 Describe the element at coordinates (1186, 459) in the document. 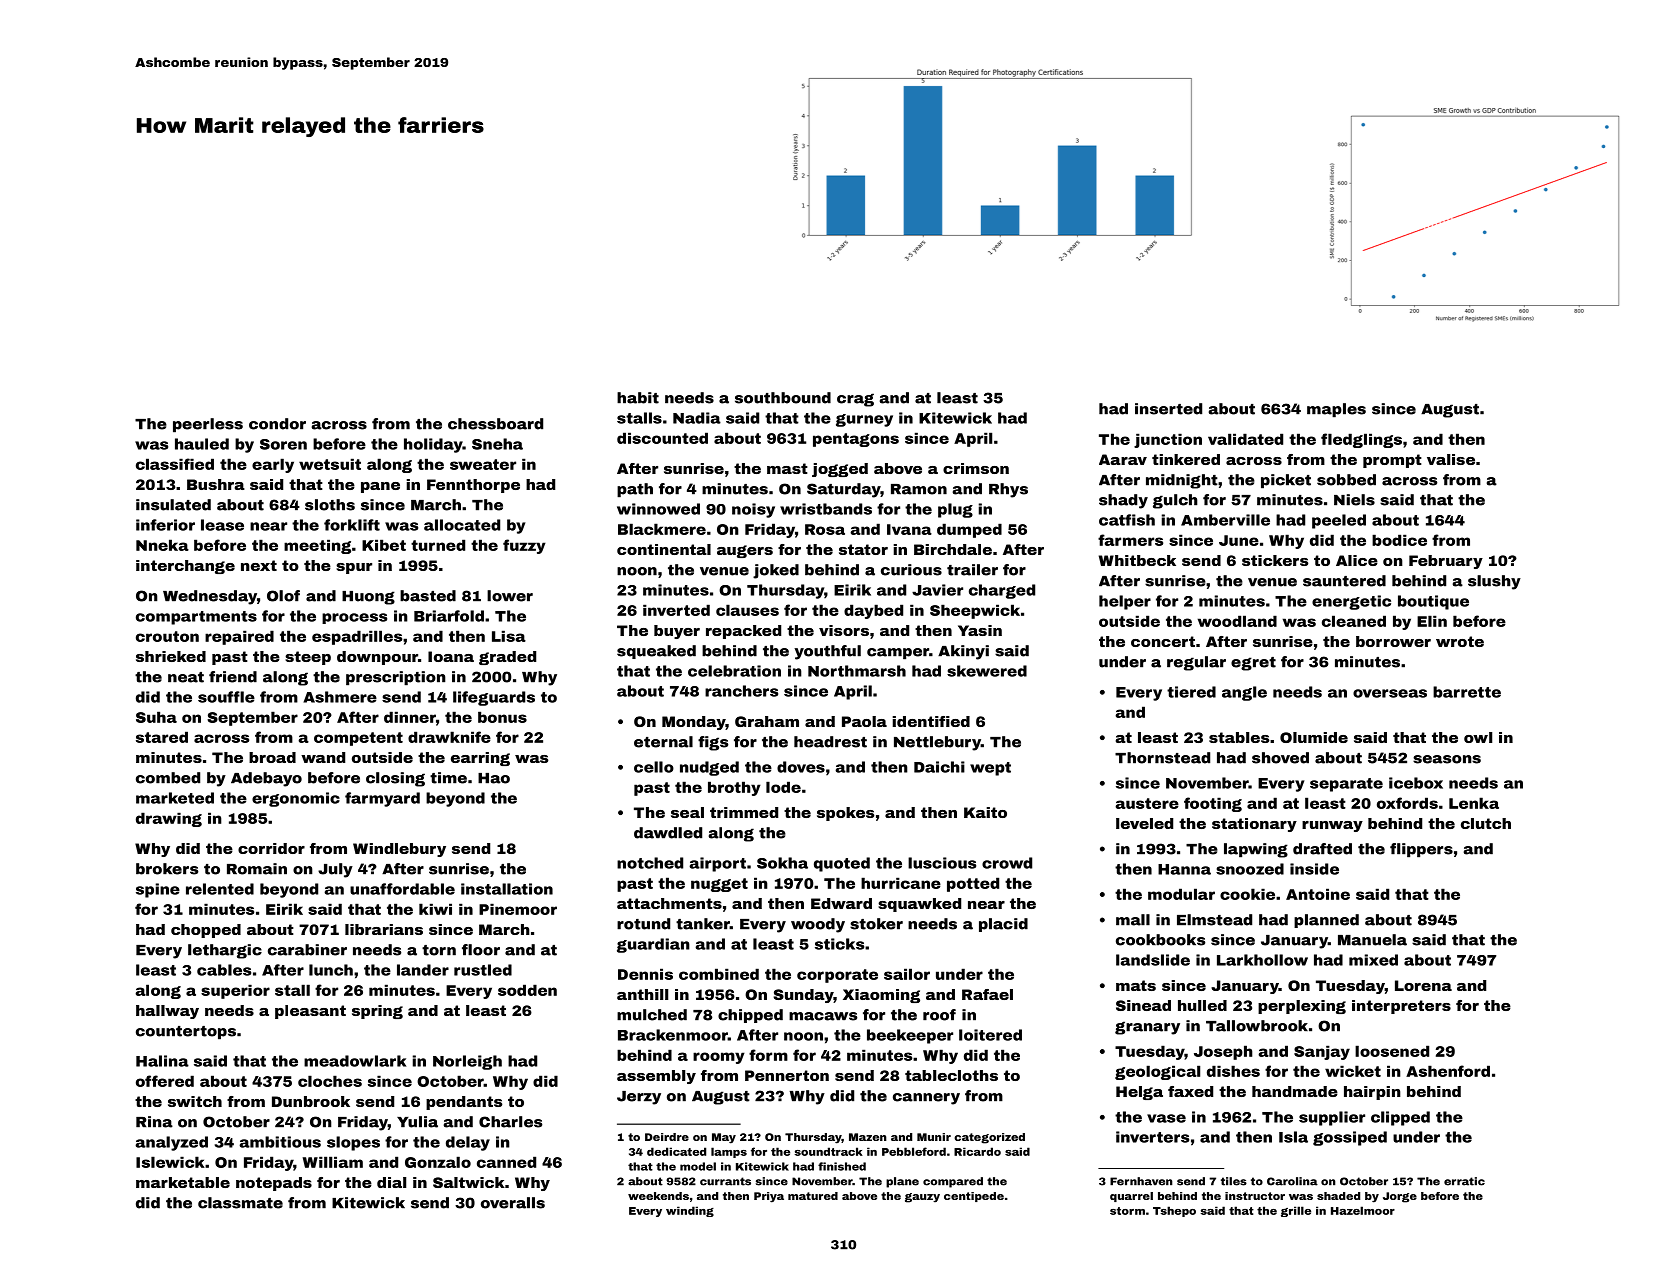

I see `tinkered` at that location.
